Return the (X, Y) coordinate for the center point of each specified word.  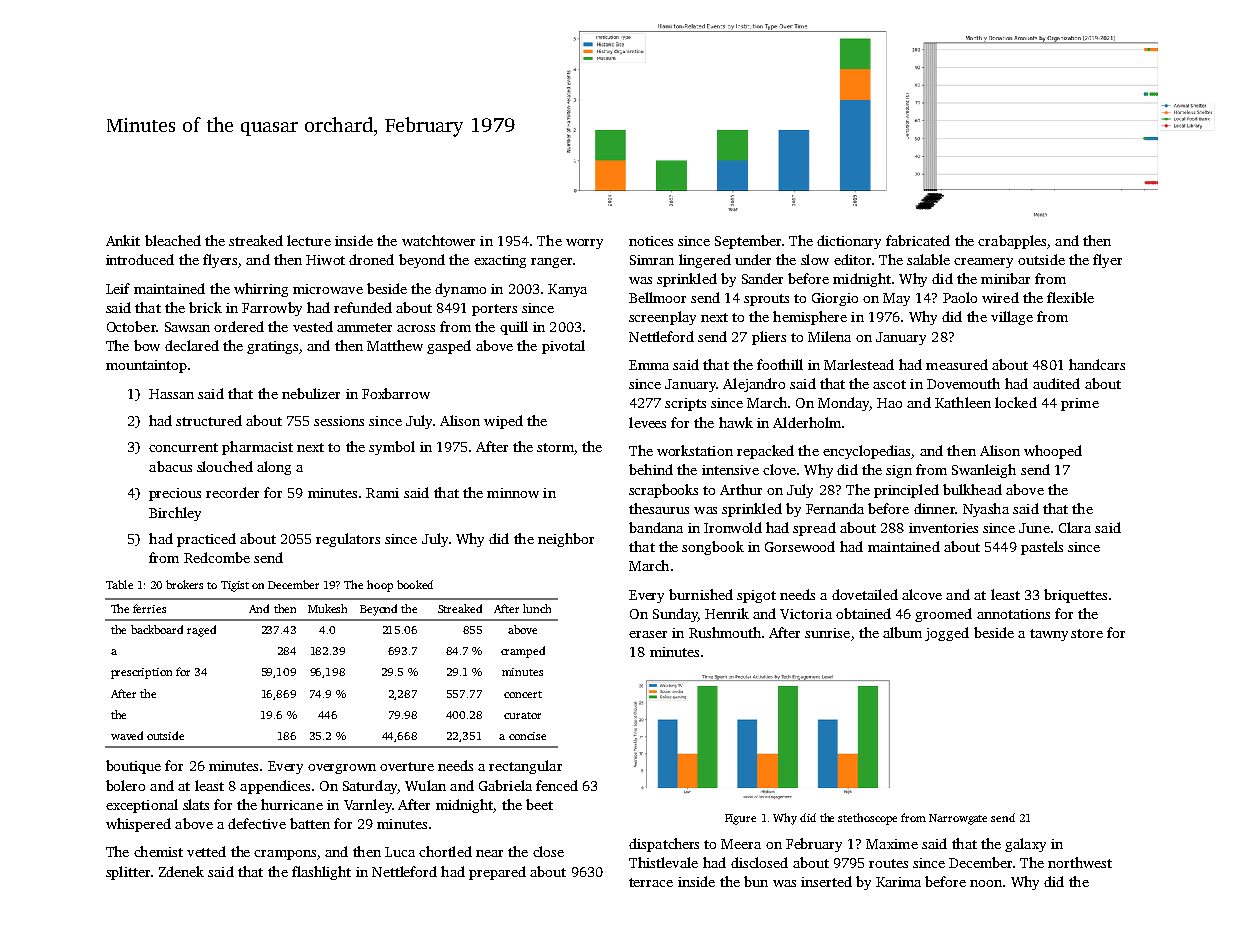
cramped (523, 652)
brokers (184, 584)
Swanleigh (984, 471)
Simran (652, 260)
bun (756, 881)
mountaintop (146, 366)
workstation (695, 450)
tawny (1049, 635)
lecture (309, 240)
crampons (285, 855)
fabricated (918, 240)
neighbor (566, 540)
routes (888, 863)
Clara (1075, 527)
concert (523, 694)
